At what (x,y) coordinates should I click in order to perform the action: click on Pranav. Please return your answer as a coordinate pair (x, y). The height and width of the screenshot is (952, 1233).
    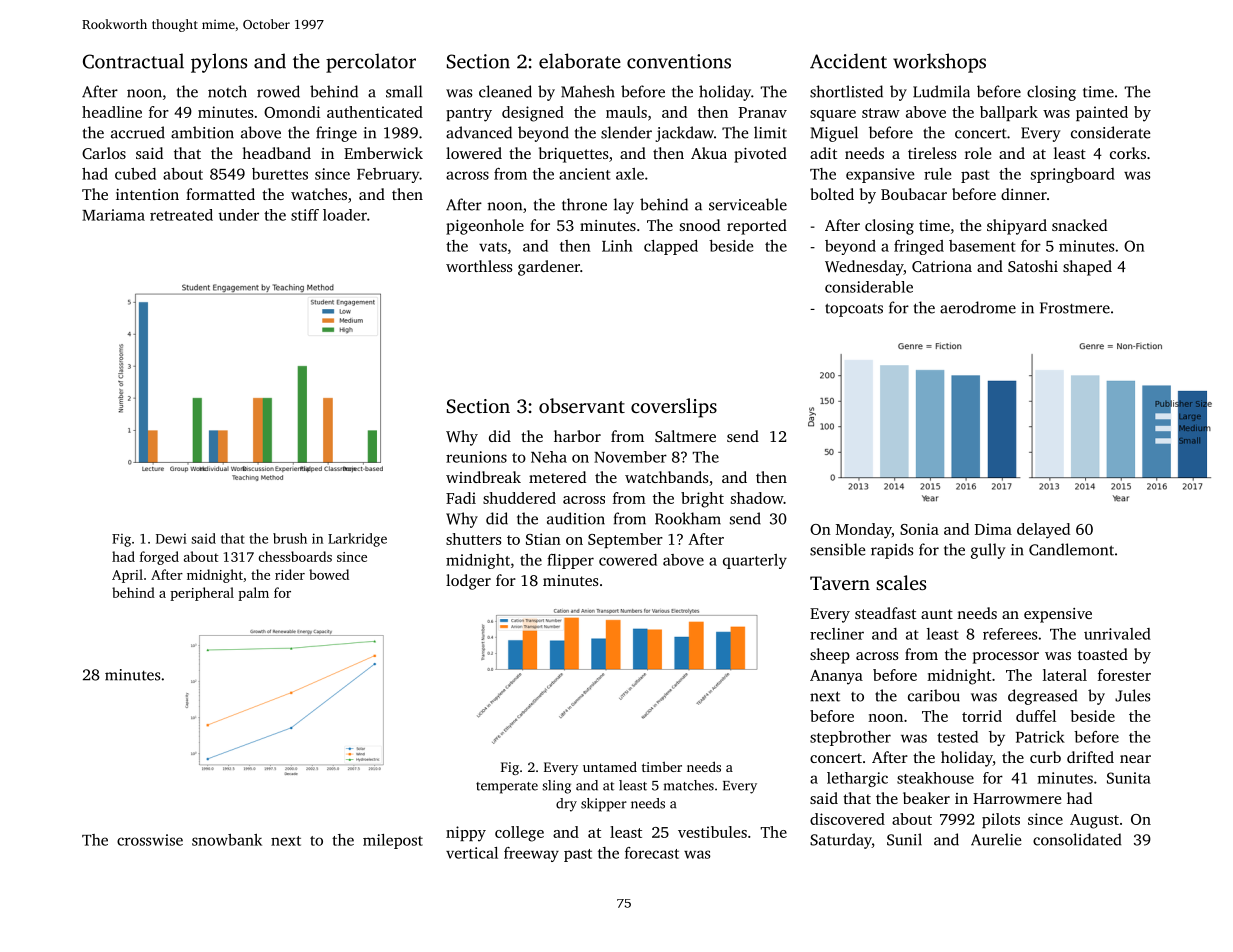
    Looking at the image, I should click on (762, 112).
